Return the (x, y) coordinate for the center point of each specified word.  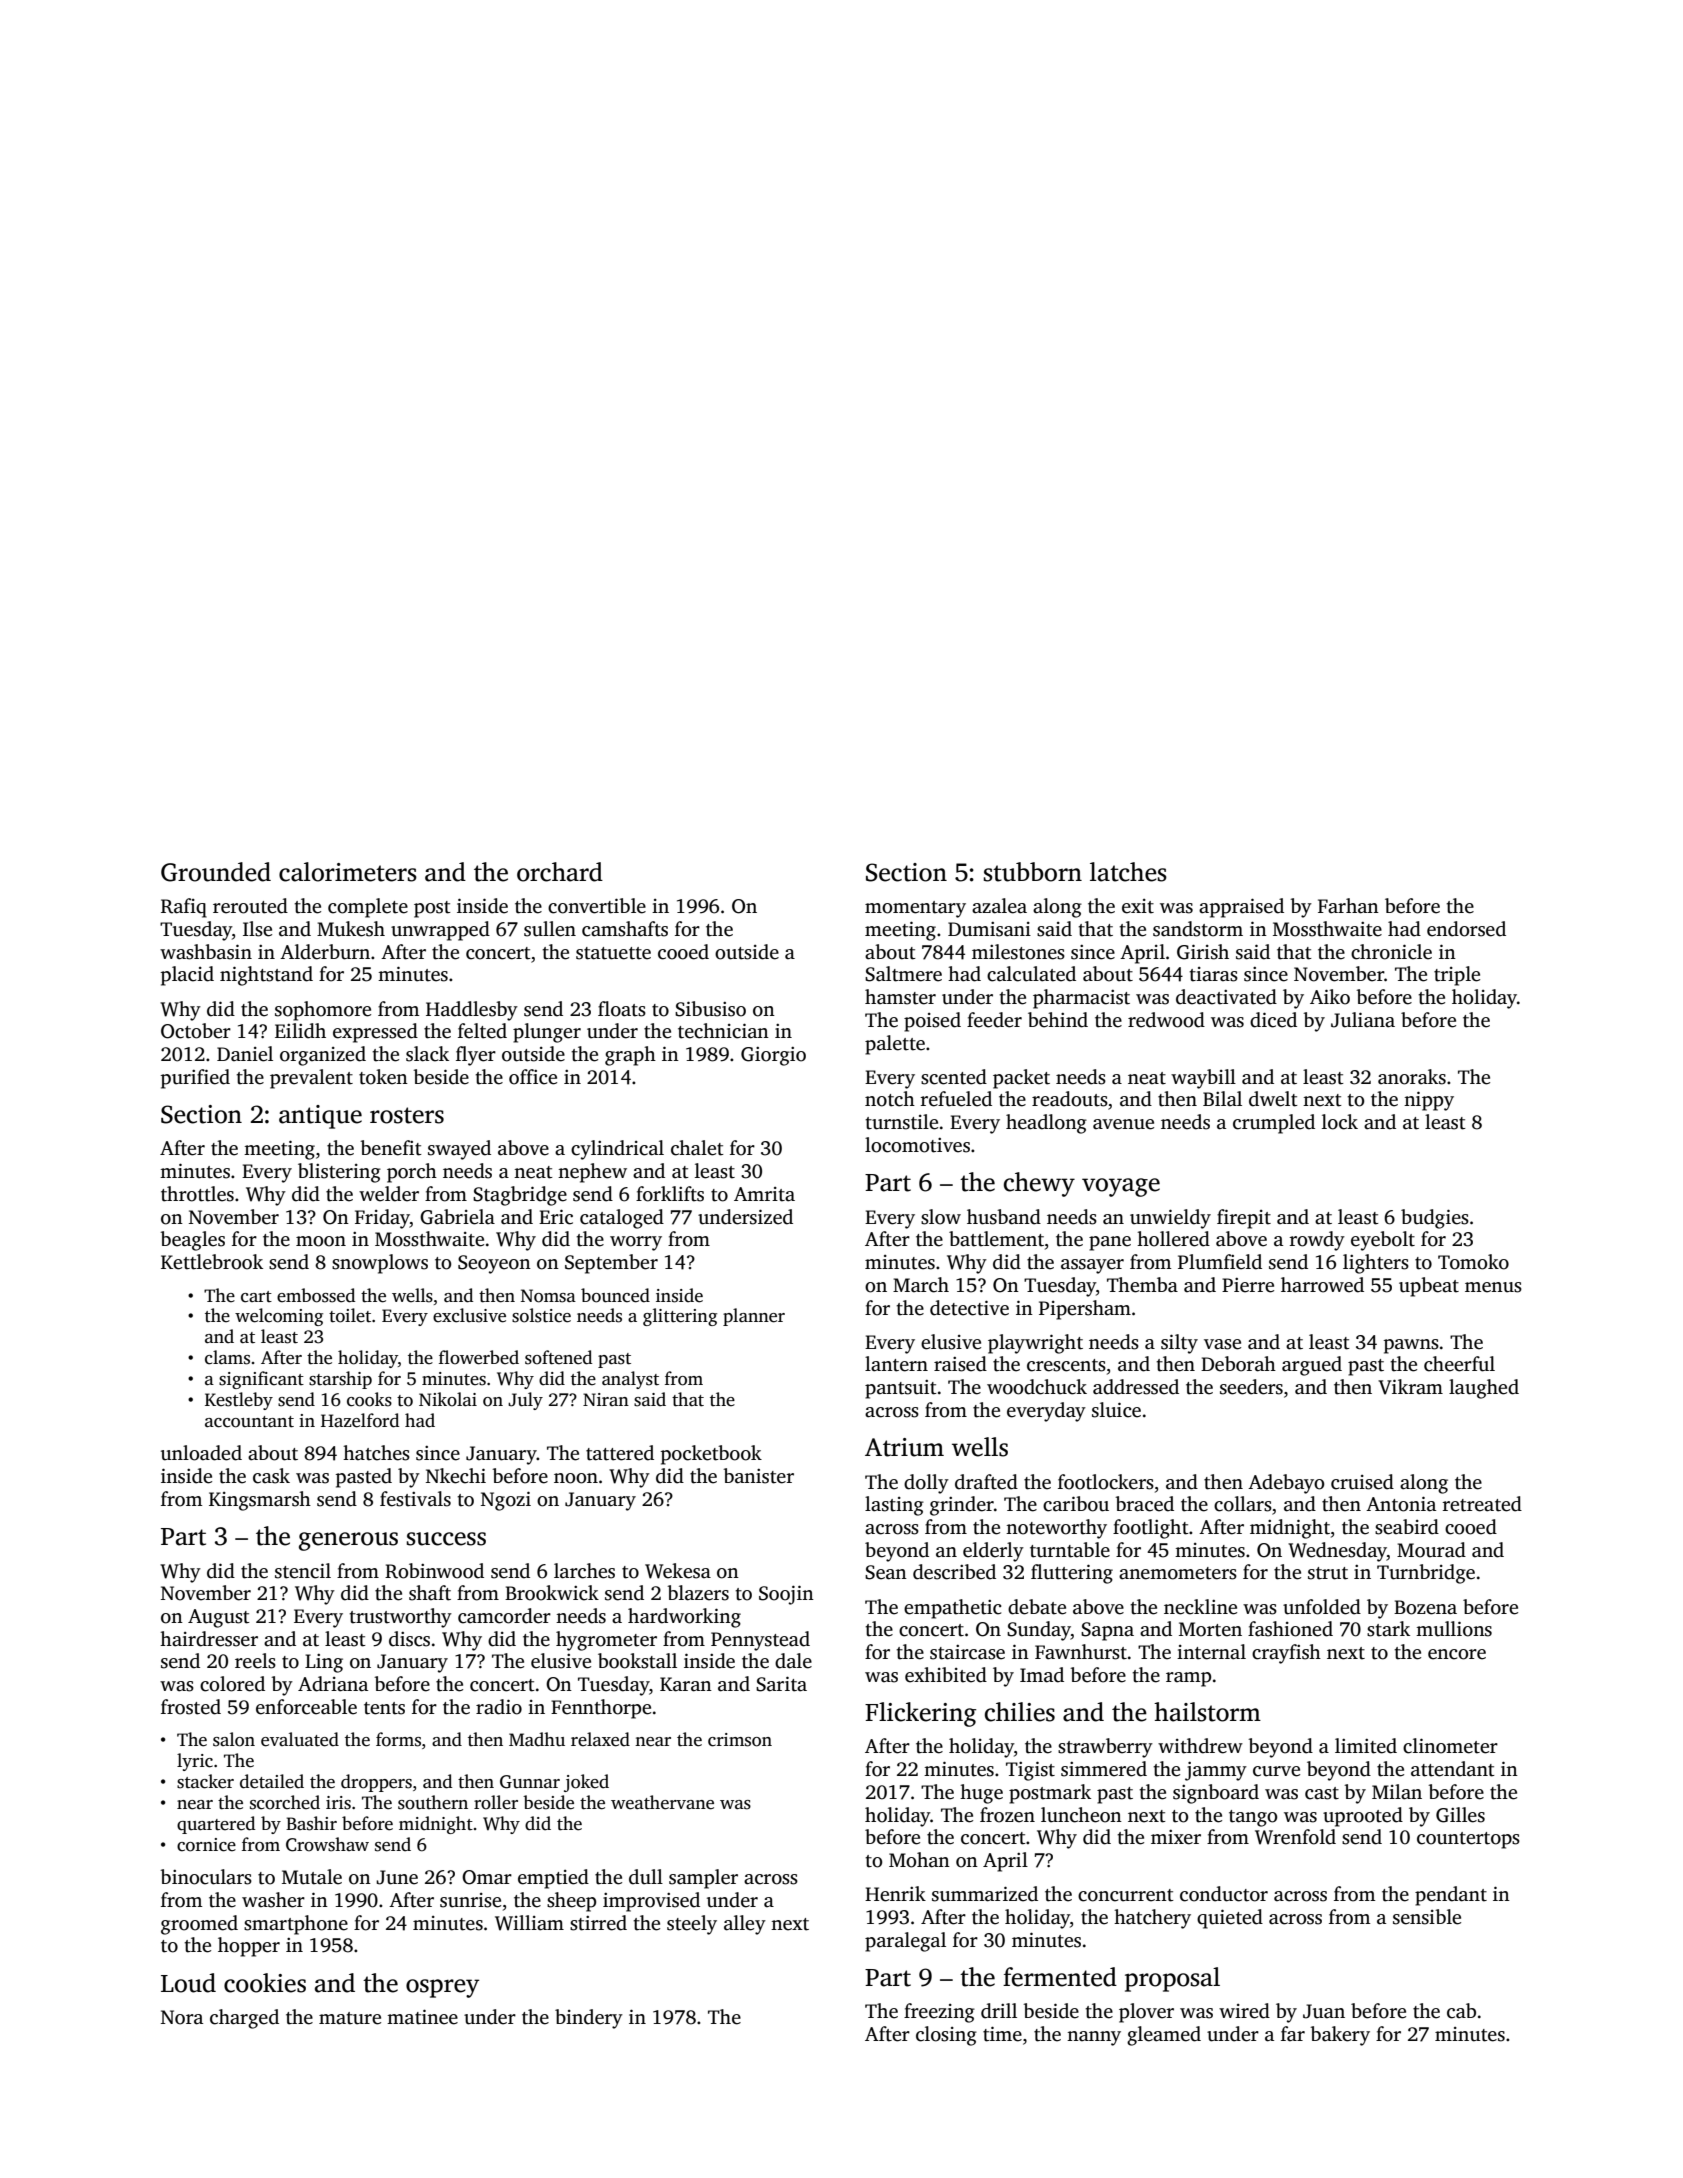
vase (1222, 1344)
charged (244, 2019)
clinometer (1450, 1746)
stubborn (1033, 872)
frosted (191, 1707)
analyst (630, 1380)
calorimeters (348, 872)
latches (1128, 872)
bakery (1340, 2036)
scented (954, 1077)
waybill (1203, 1079)
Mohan (919, 1860)
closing (946, 2036)
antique (320, 1117)
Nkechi (456, 1476)
